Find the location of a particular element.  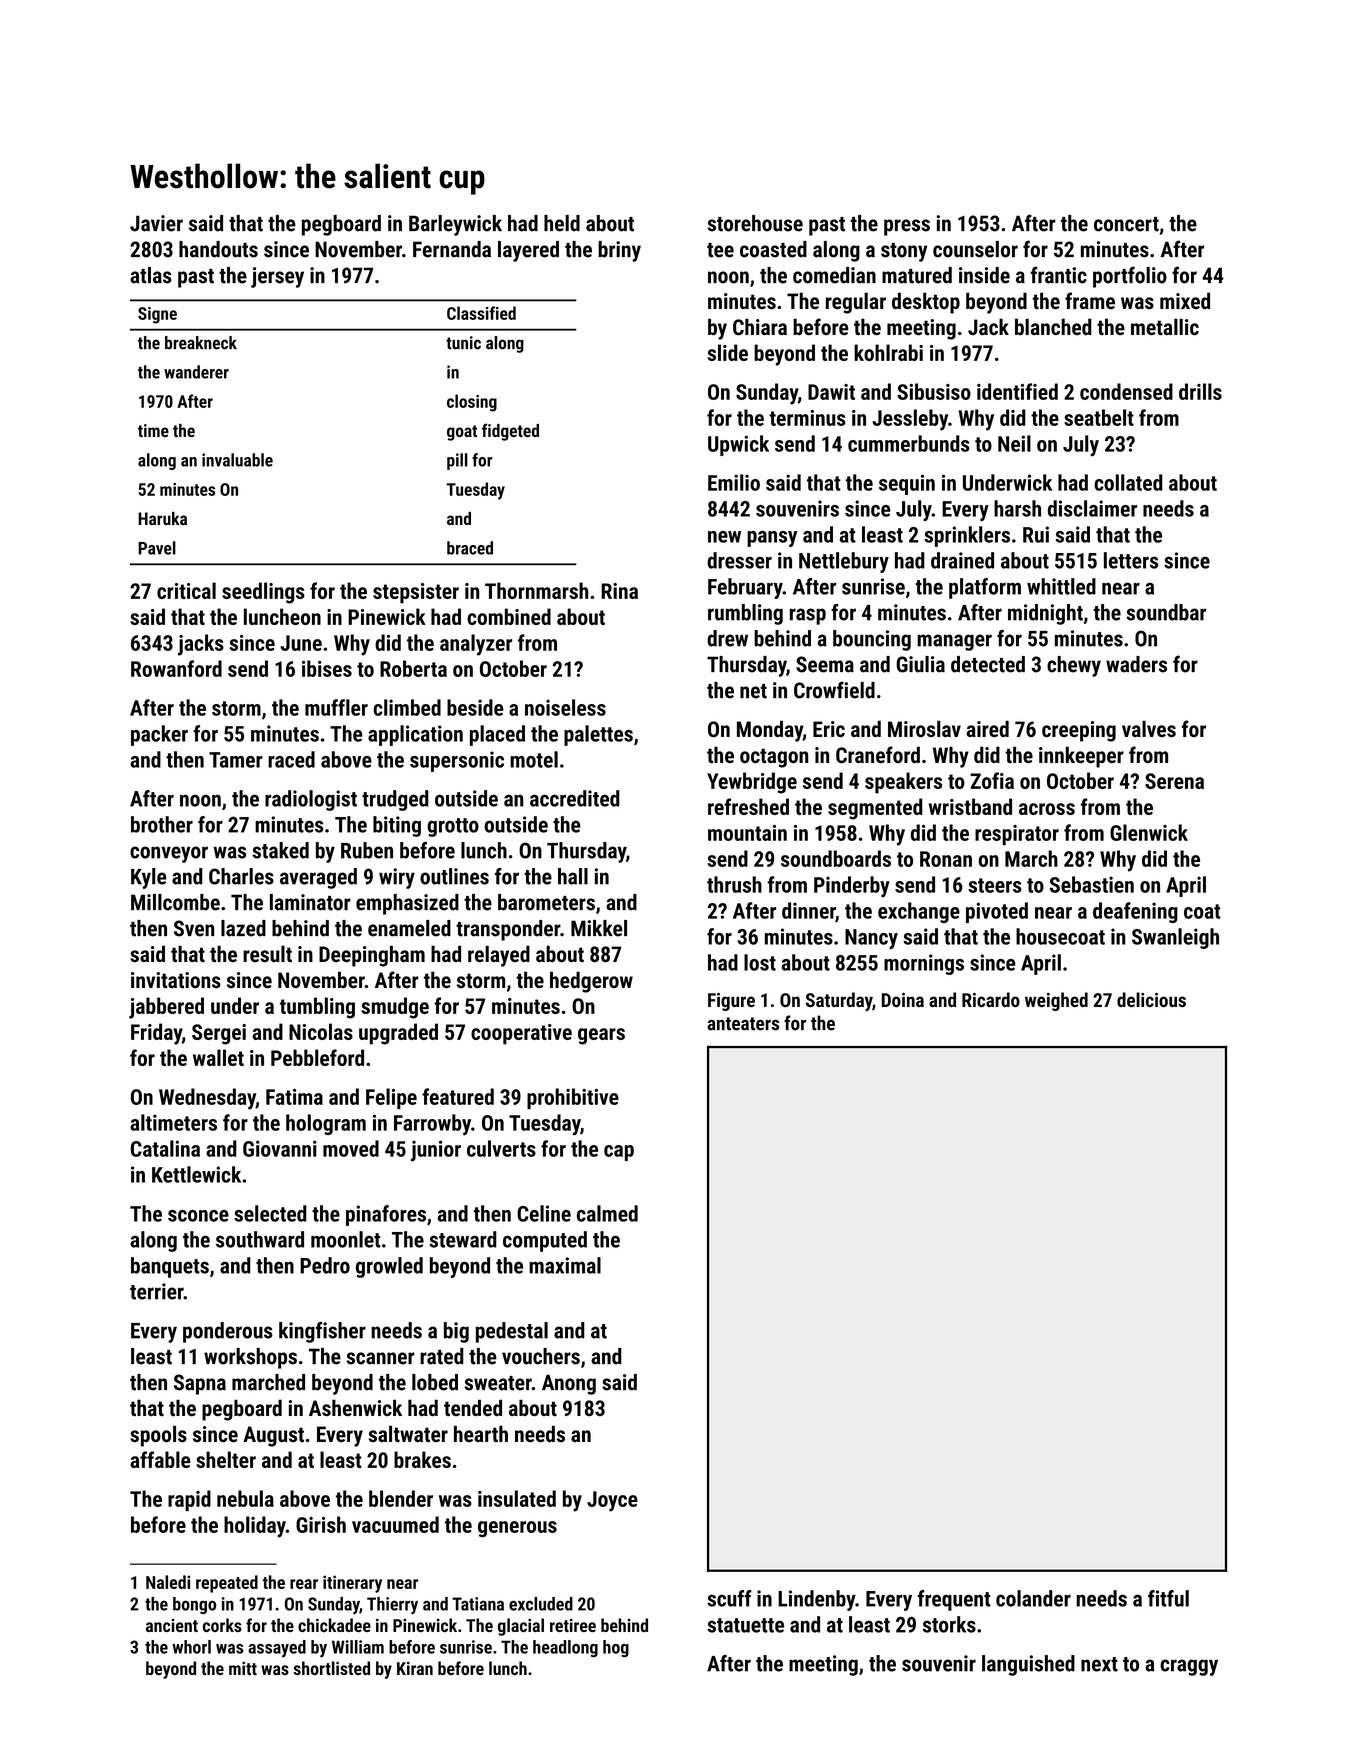

statuette is located at coordinates (745, 1625).
